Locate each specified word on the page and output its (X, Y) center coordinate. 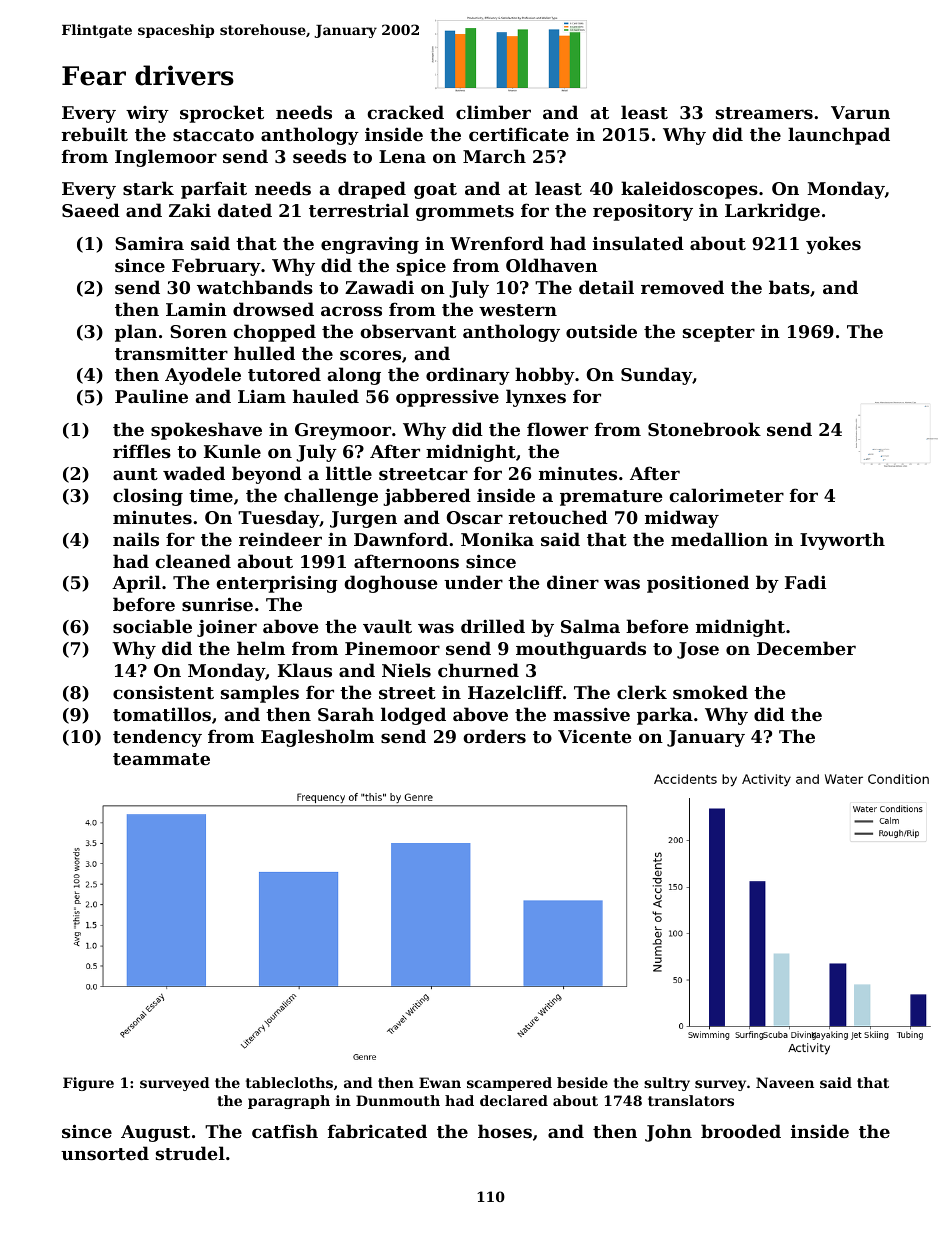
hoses (505, 1131)
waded (194, 473)
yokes (833, 245)
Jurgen (363, 519)
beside (582, 1082)
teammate (161, 759)
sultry (667, 1084)
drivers (184, 75)
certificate (519, 134)
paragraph (289, 1102)
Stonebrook (704, 429)
